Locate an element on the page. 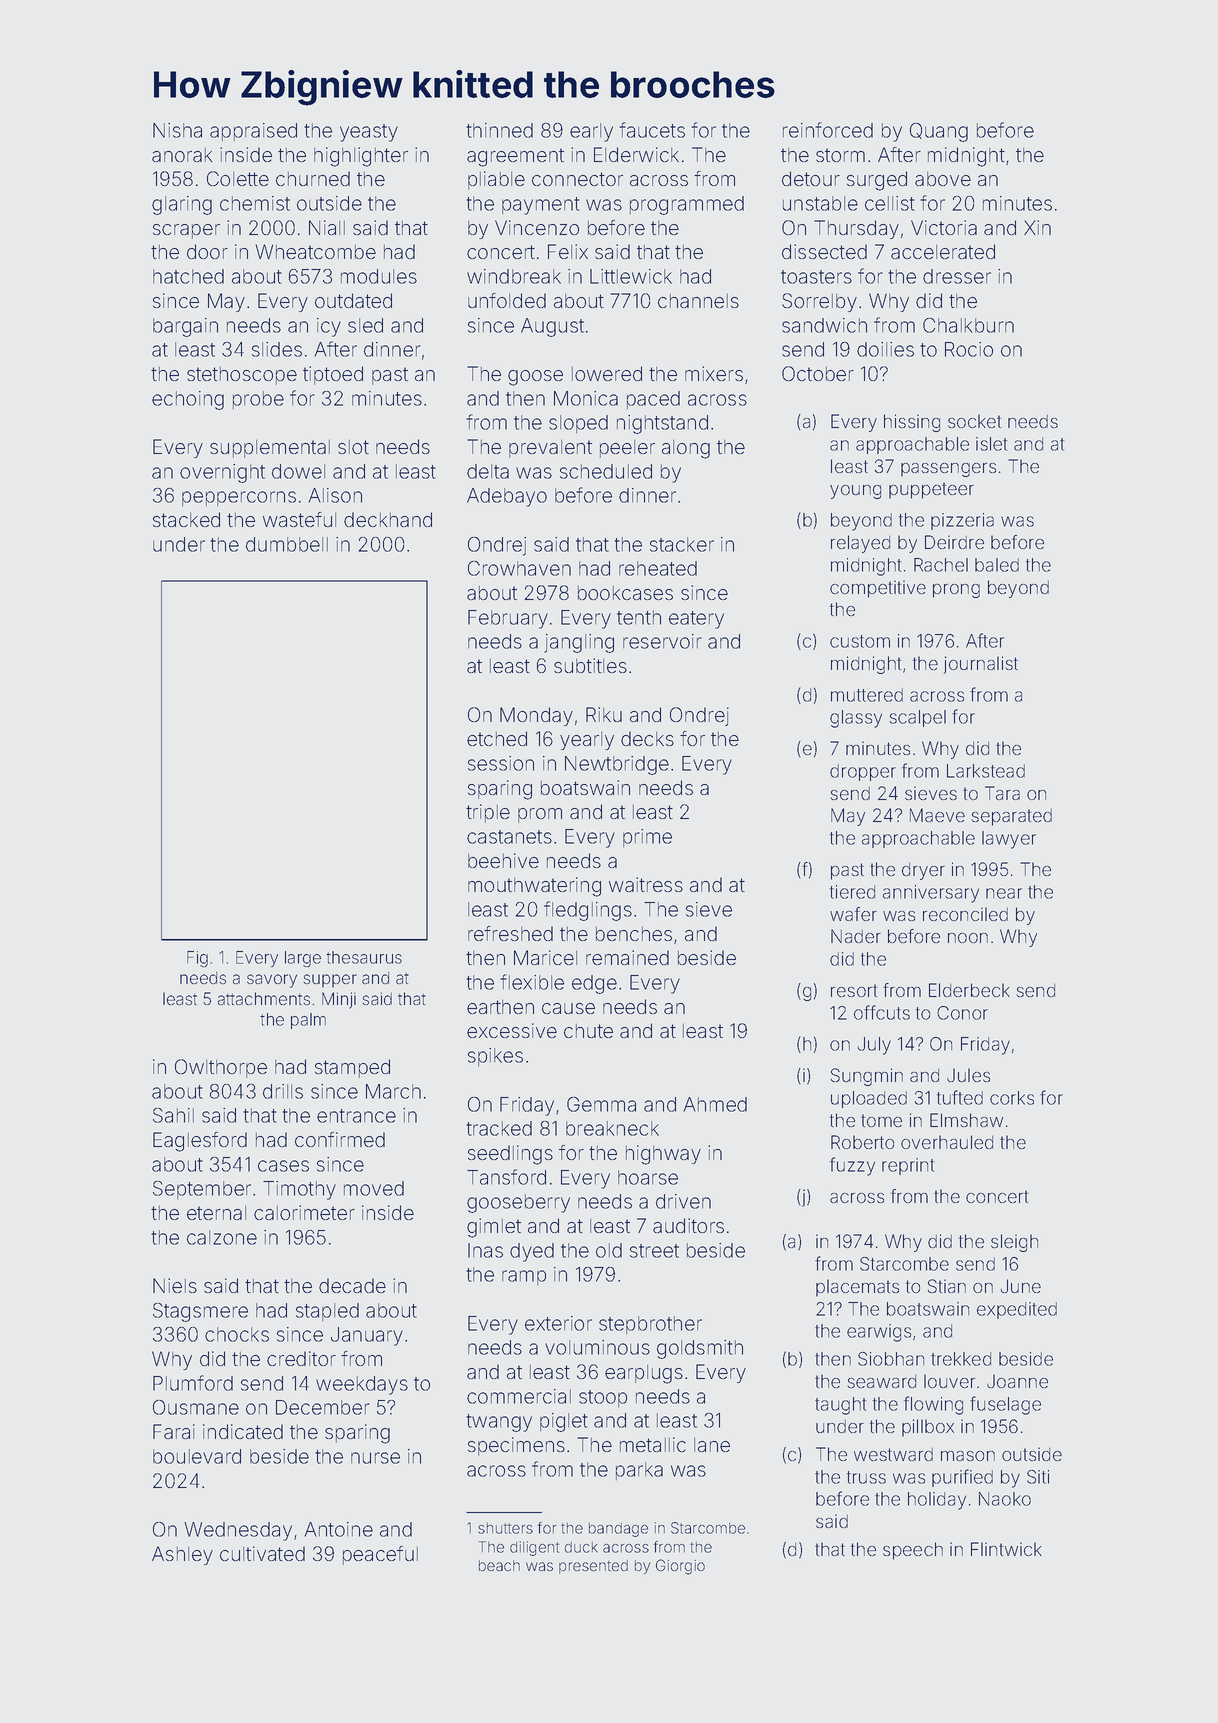 Image resolution: width=1218 pixels, height=1723 pixels. decks is located at coordinates (647, 738).
